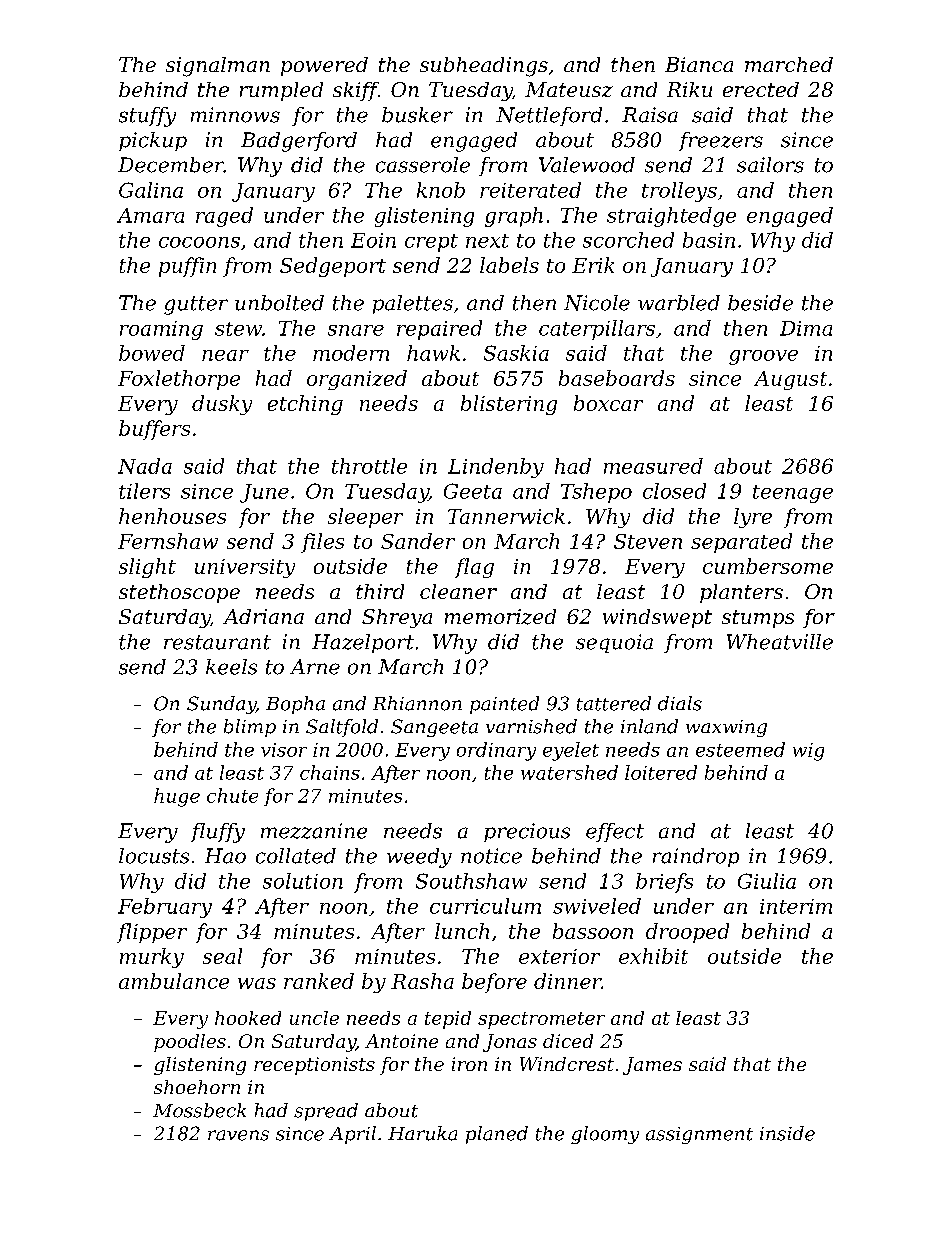 The image size is (952, 1233). Describe the element at coordinates (279, 303) in the image. I see `unbolted` at that location.
